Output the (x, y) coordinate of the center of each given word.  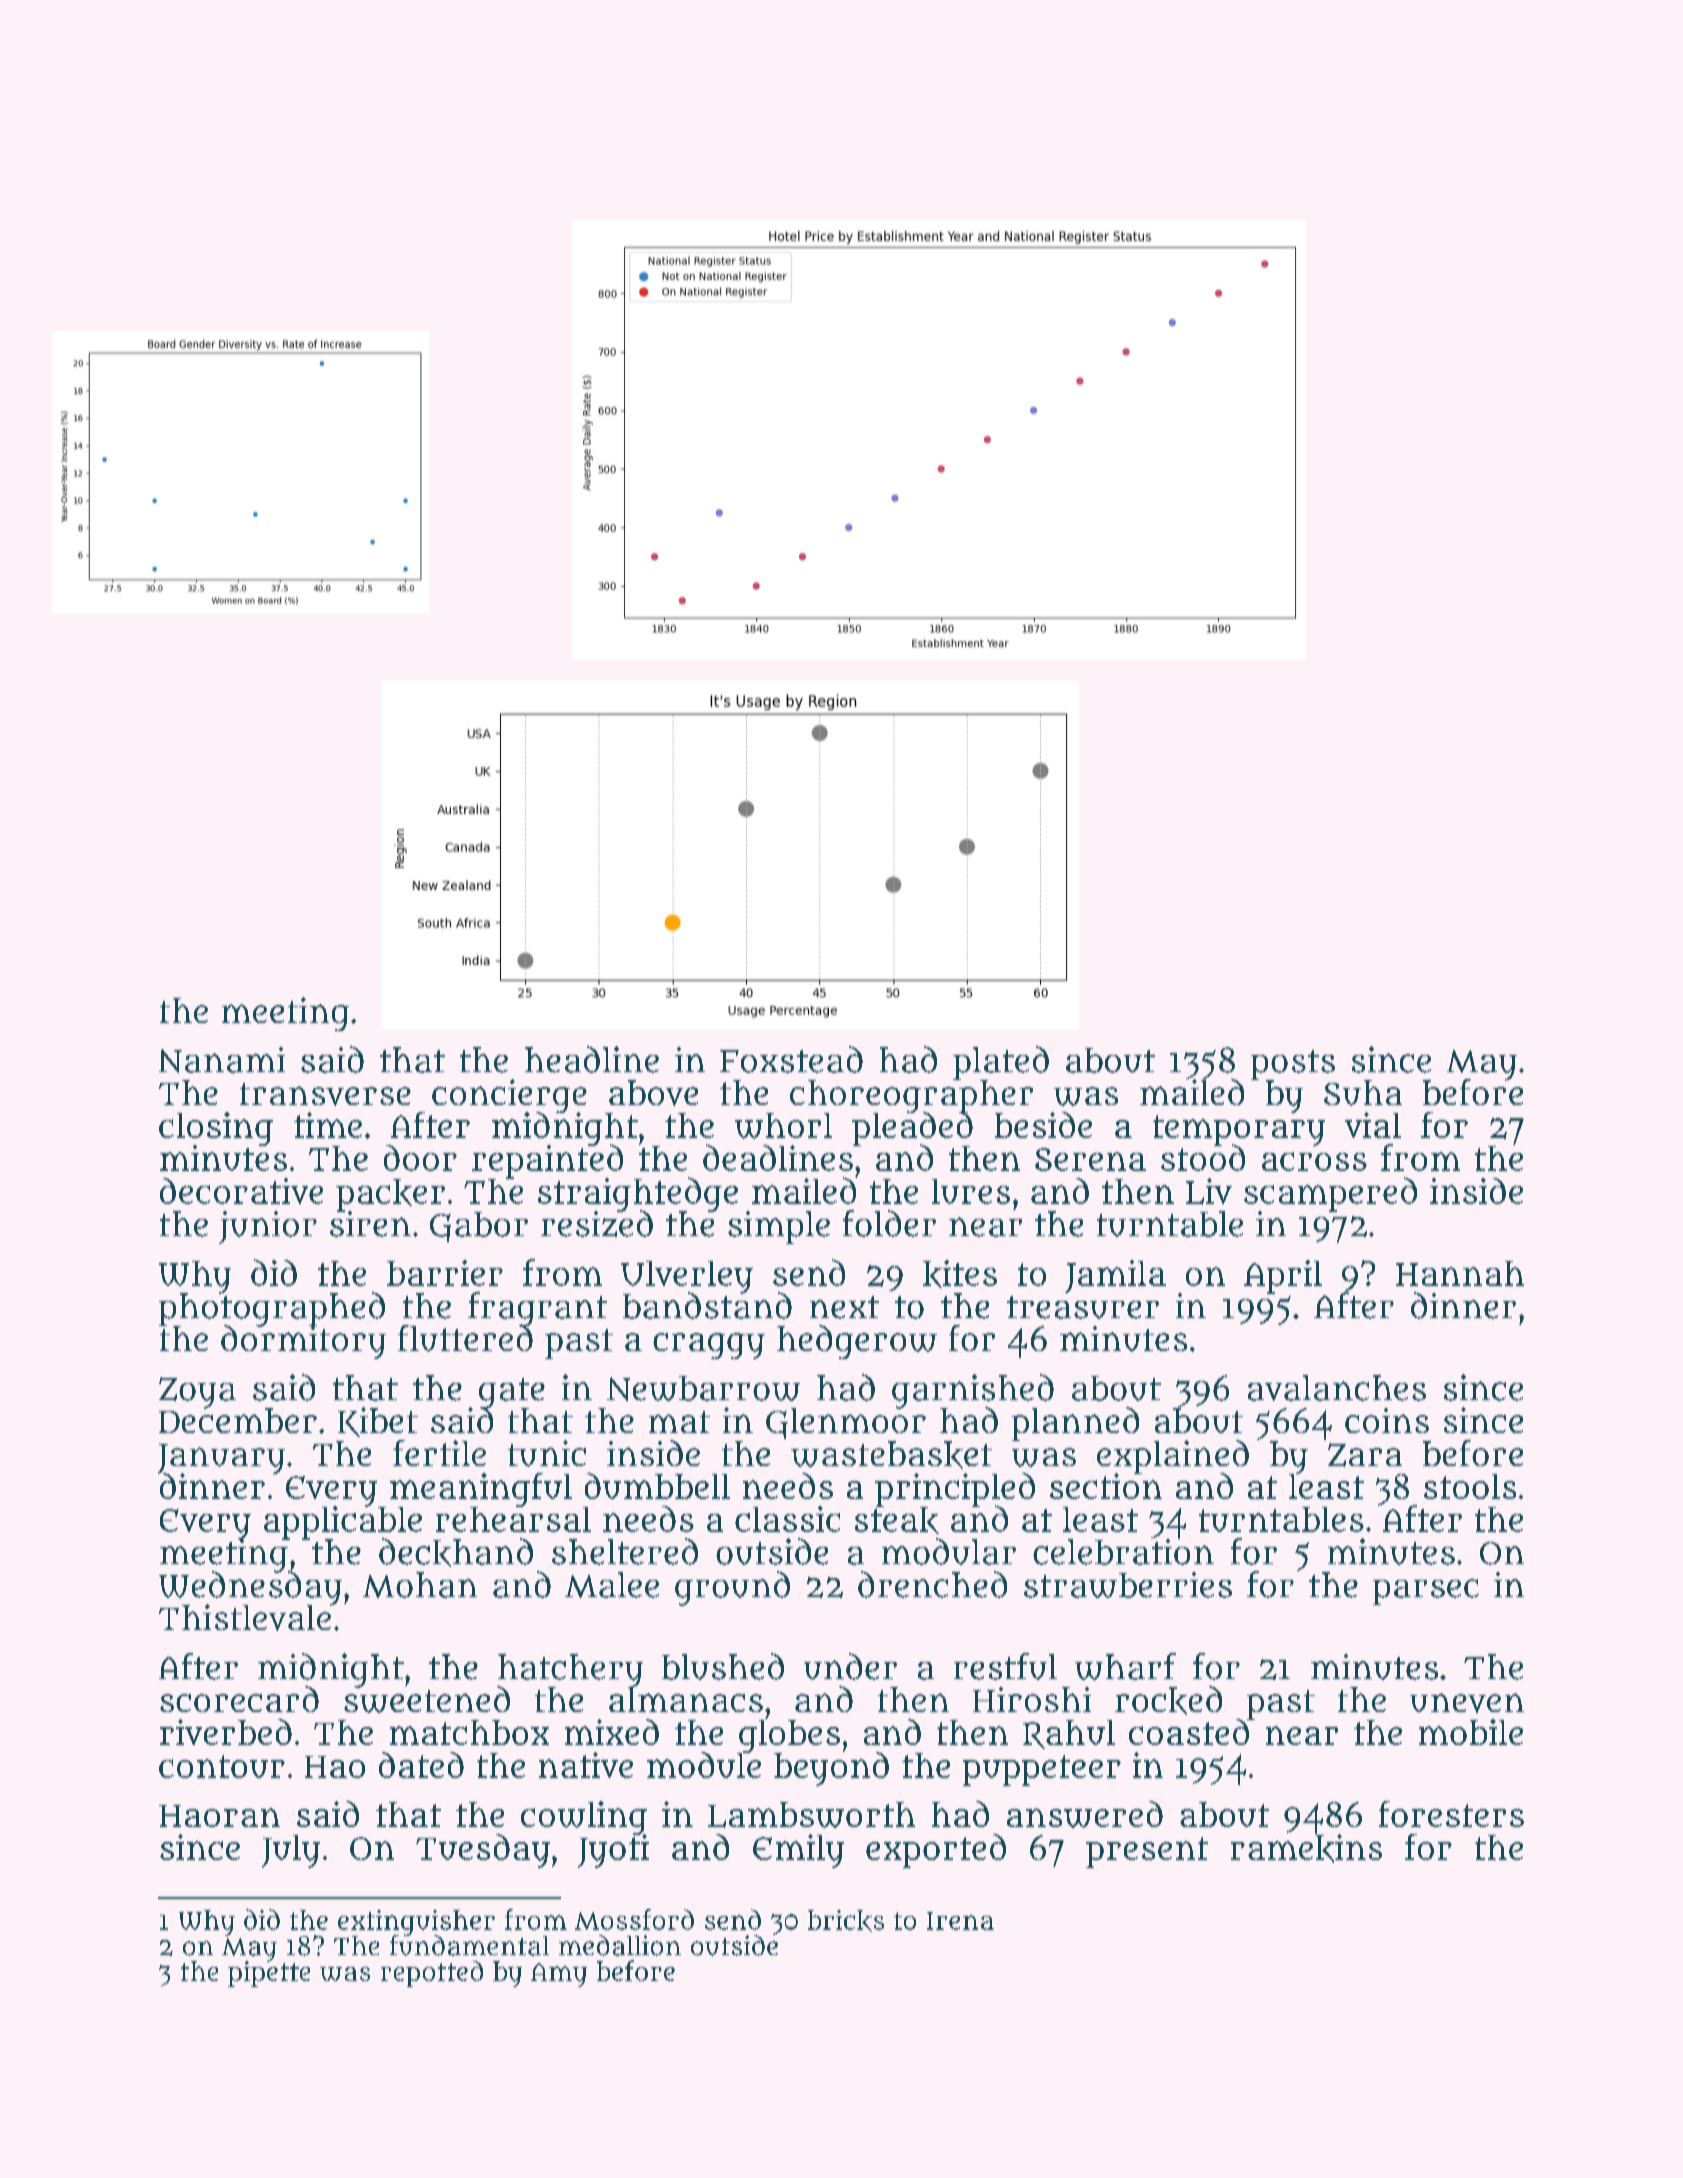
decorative (241, 1191)
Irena (960, 1921)
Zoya (197, 1393)
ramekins (1306, 1848)
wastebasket (891, 1455)
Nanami (222, 1060)
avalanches (1337, 1388)
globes (789, 1736)
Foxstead (791, 1059)
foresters (1451, 1814)
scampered (1330, 1194)
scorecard (239, 1699)
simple (779, 1227)
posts (1293, 1065)
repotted (432, 1974)
